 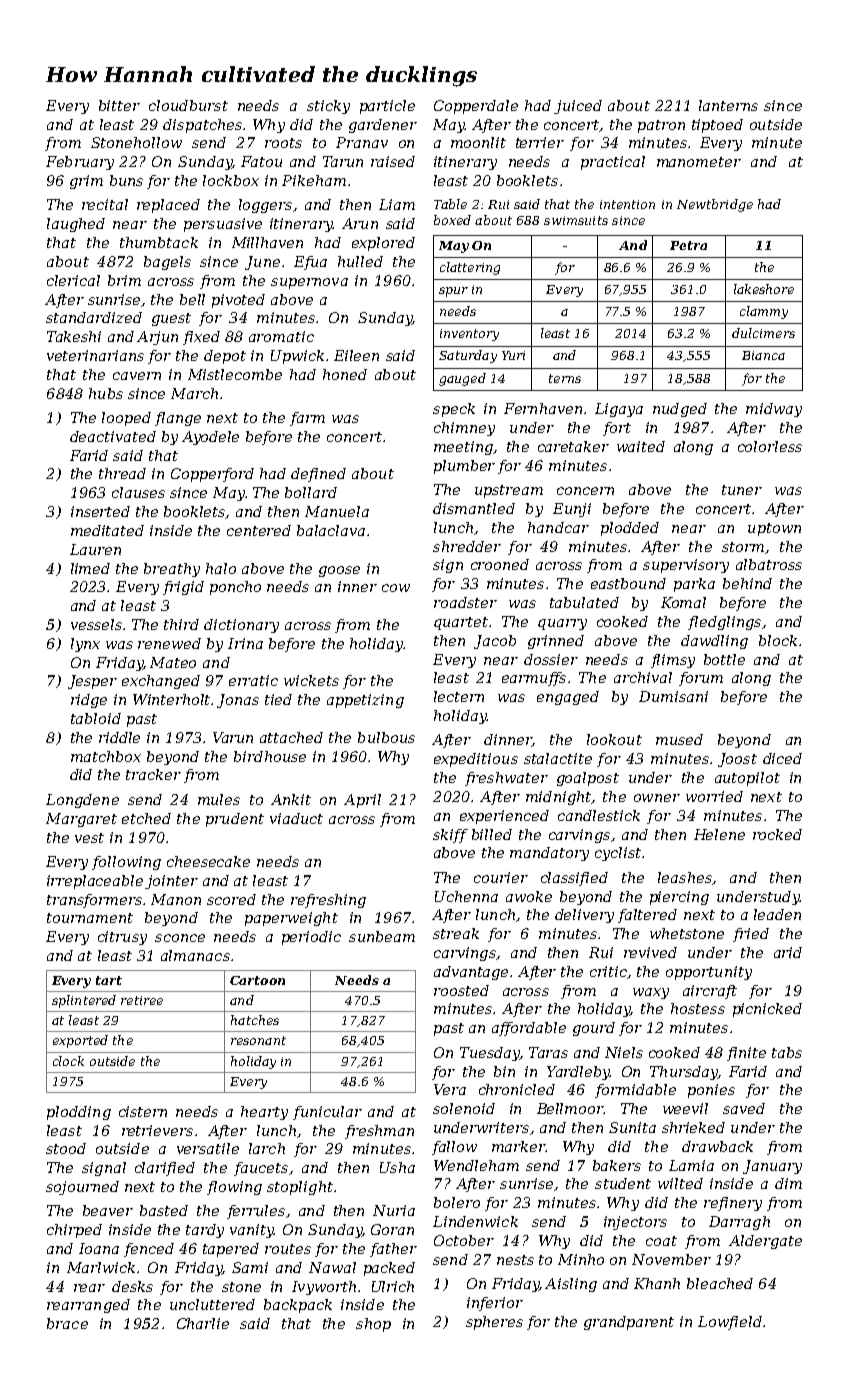 I want to click on bagels, so click(x=167, y=263).
